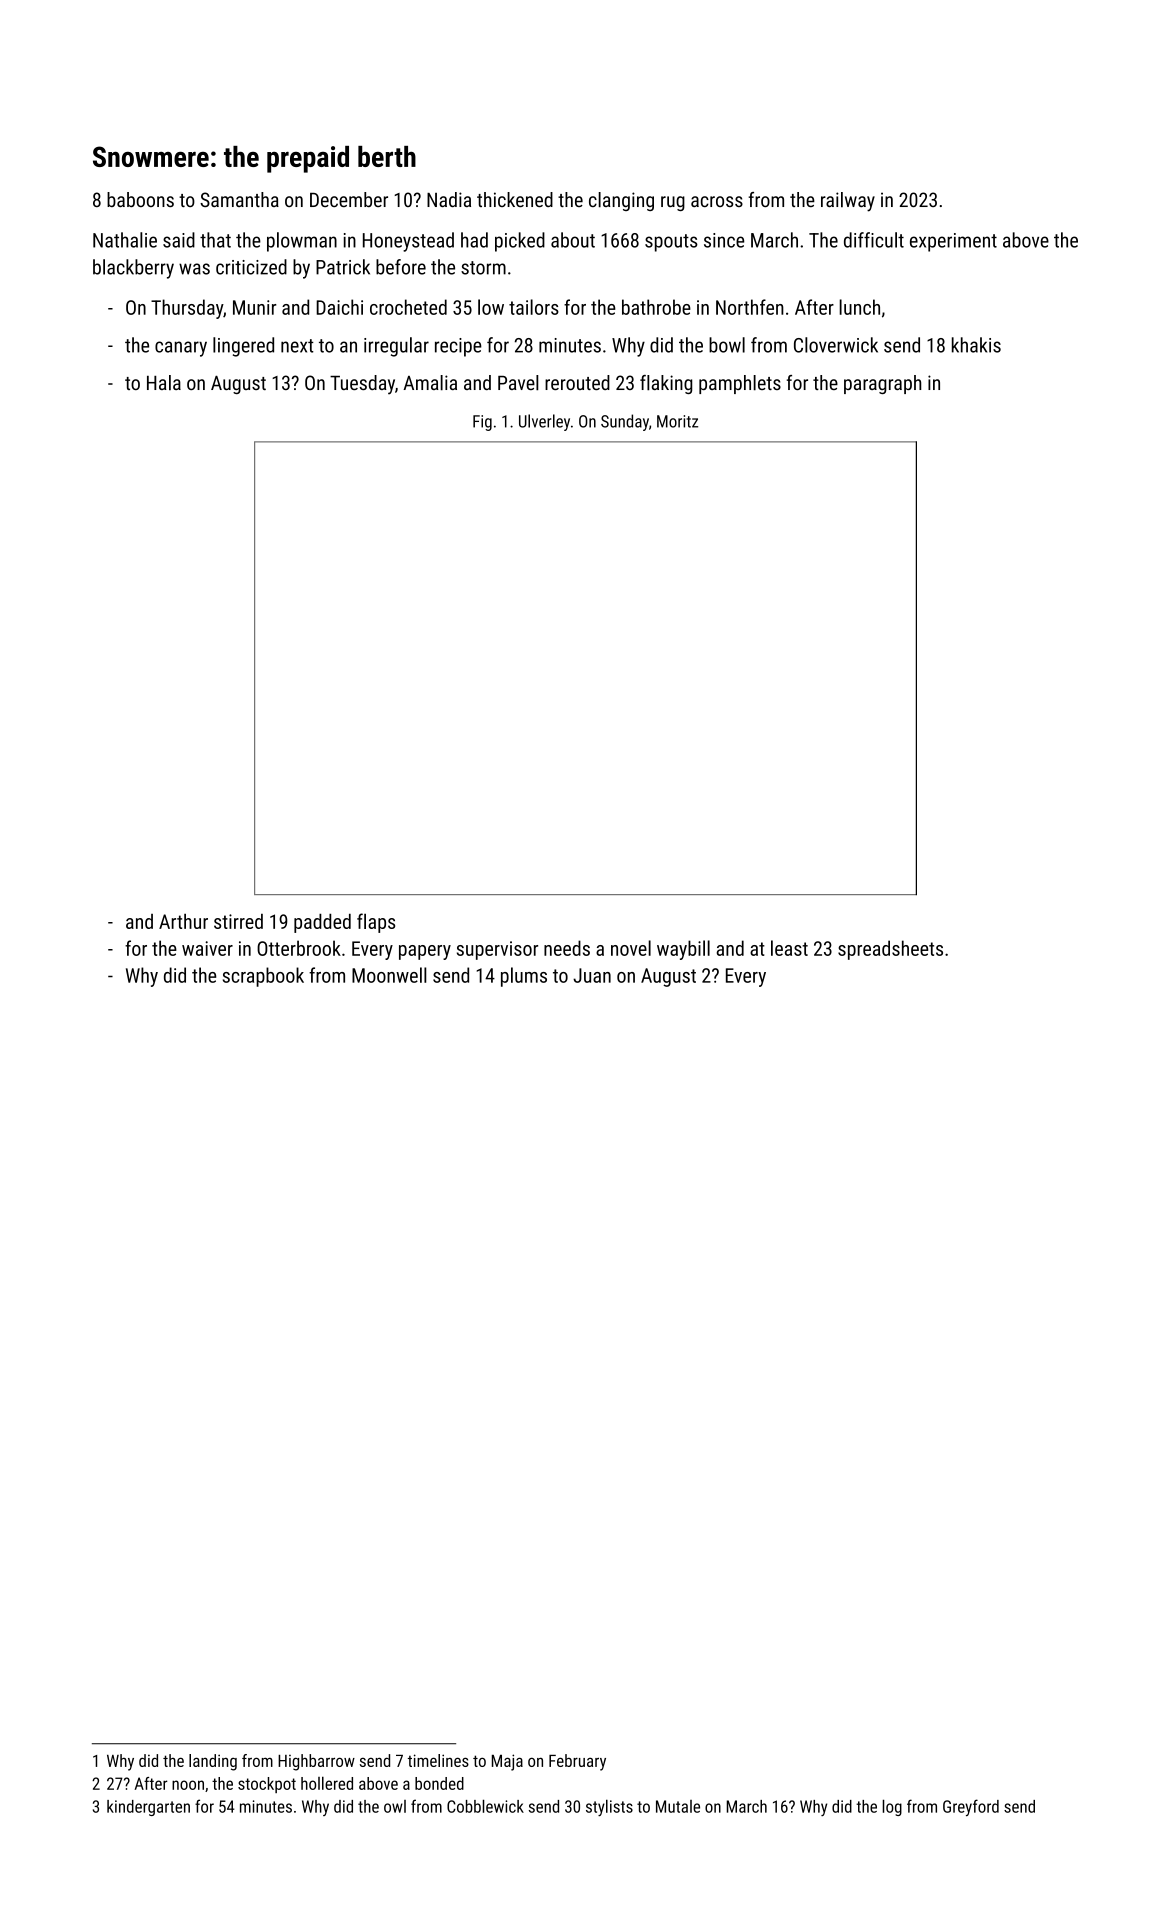 This image has height=1928, width=1171. I want to click on thickened, so click(515, 199).
